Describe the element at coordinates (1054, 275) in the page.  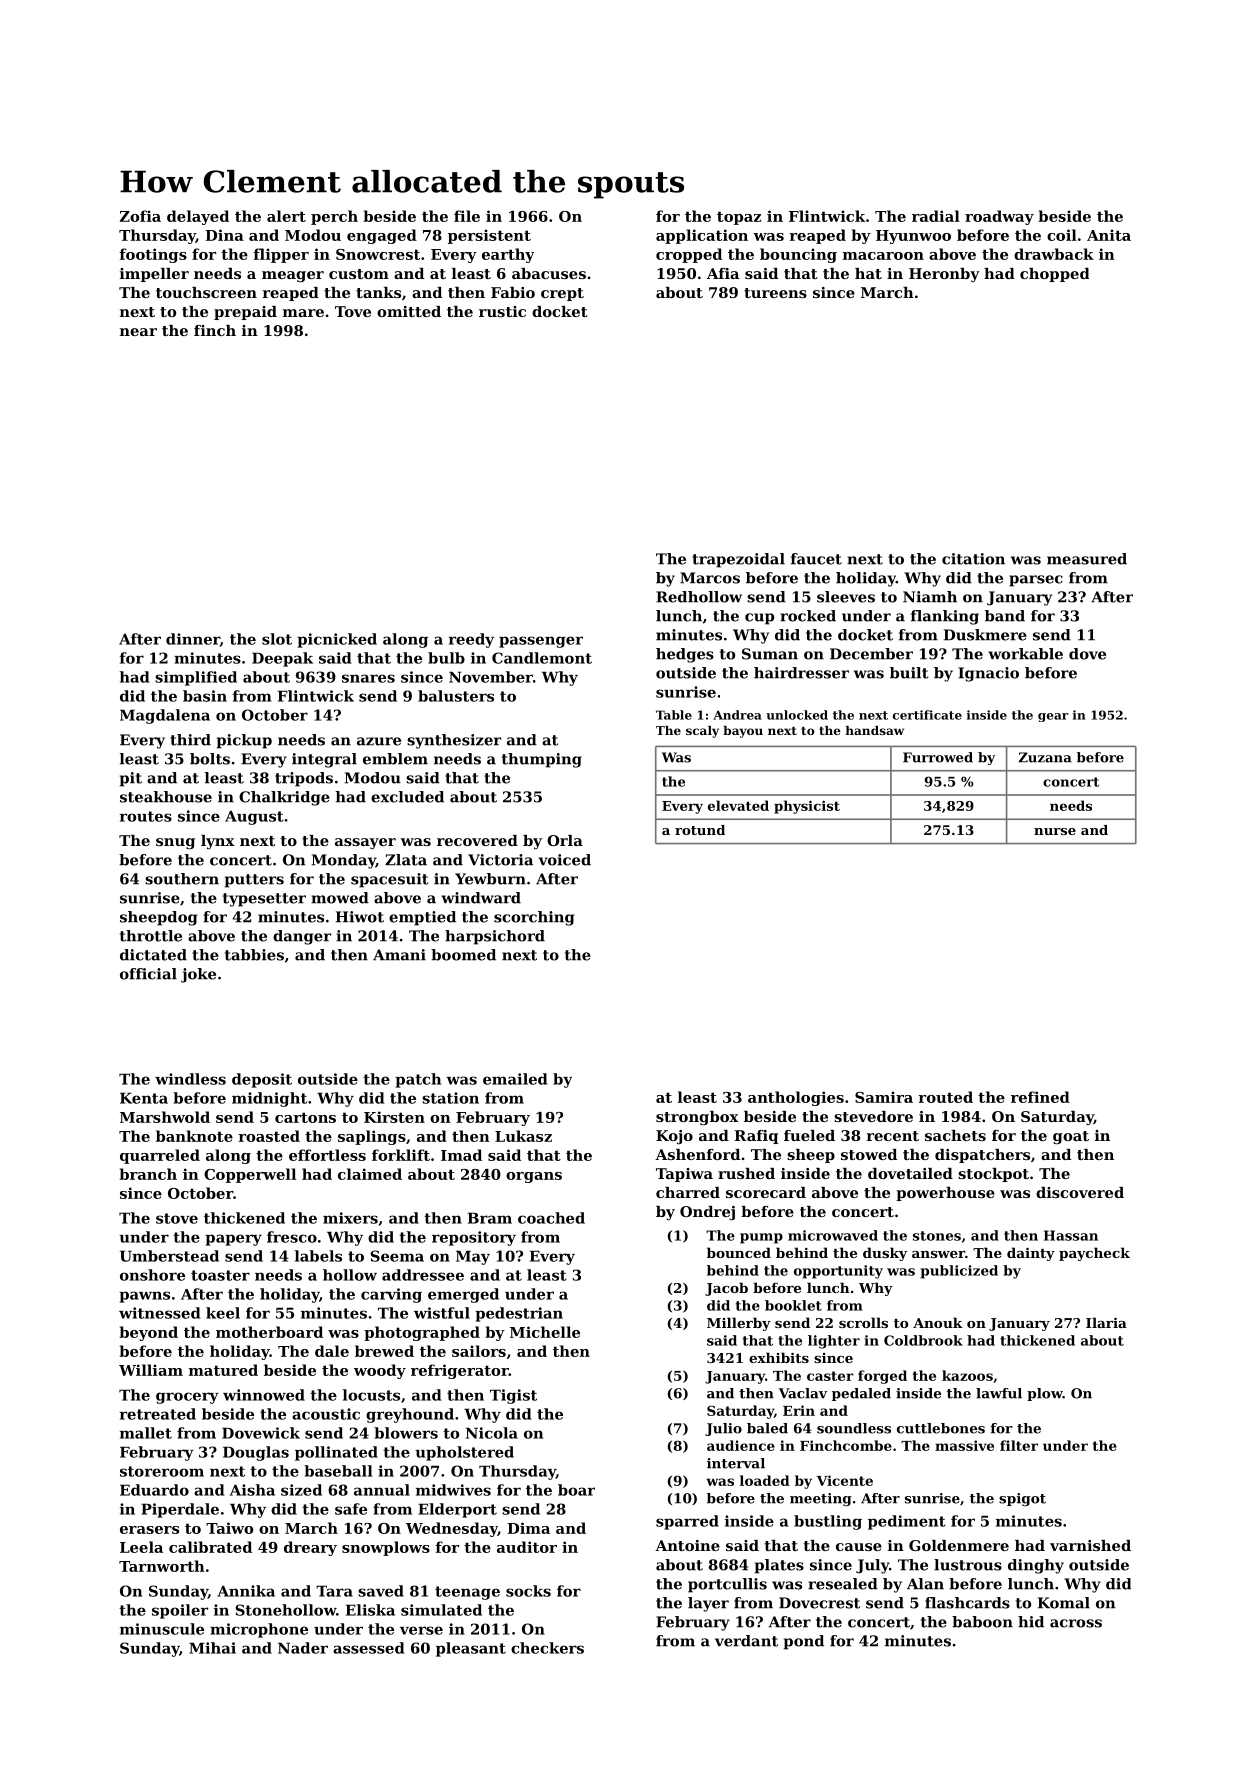
I see `chopped` at that location.
